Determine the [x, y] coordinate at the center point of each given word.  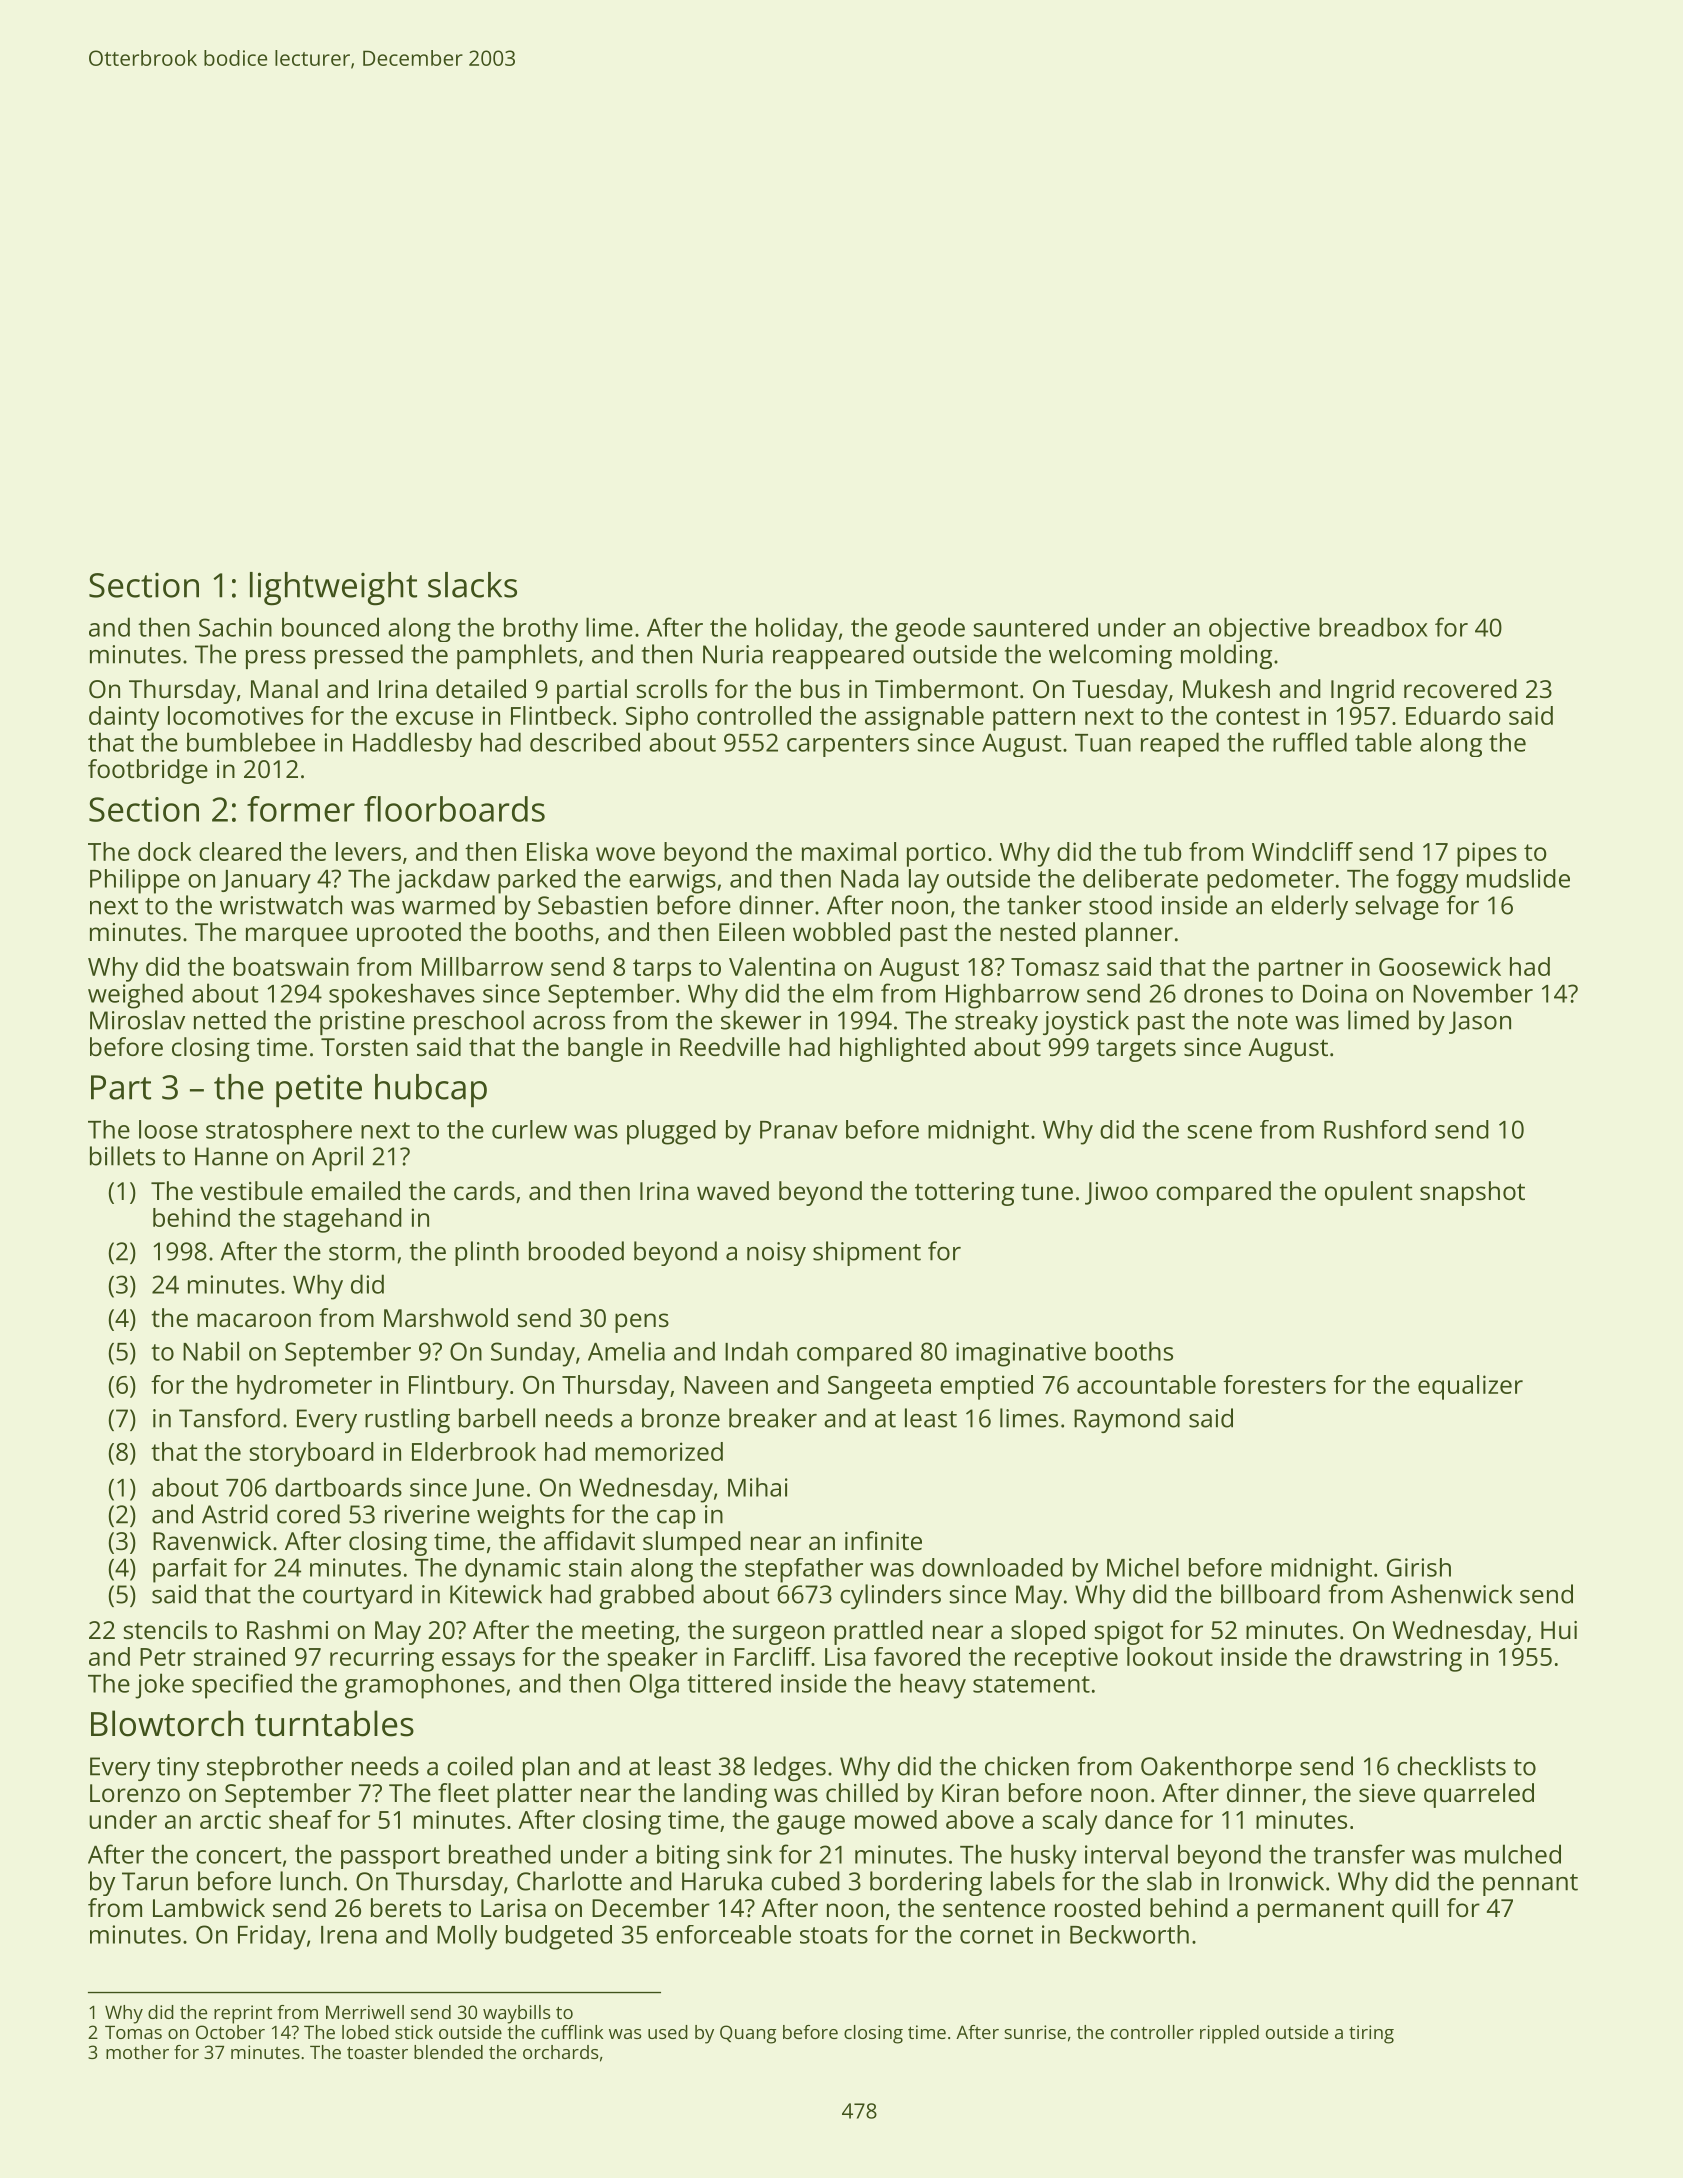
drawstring [1401, 1659]
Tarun [155, 1881]
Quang [748, 2034]
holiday [797, 629]
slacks [472, 585]
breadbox [1373, 627]
